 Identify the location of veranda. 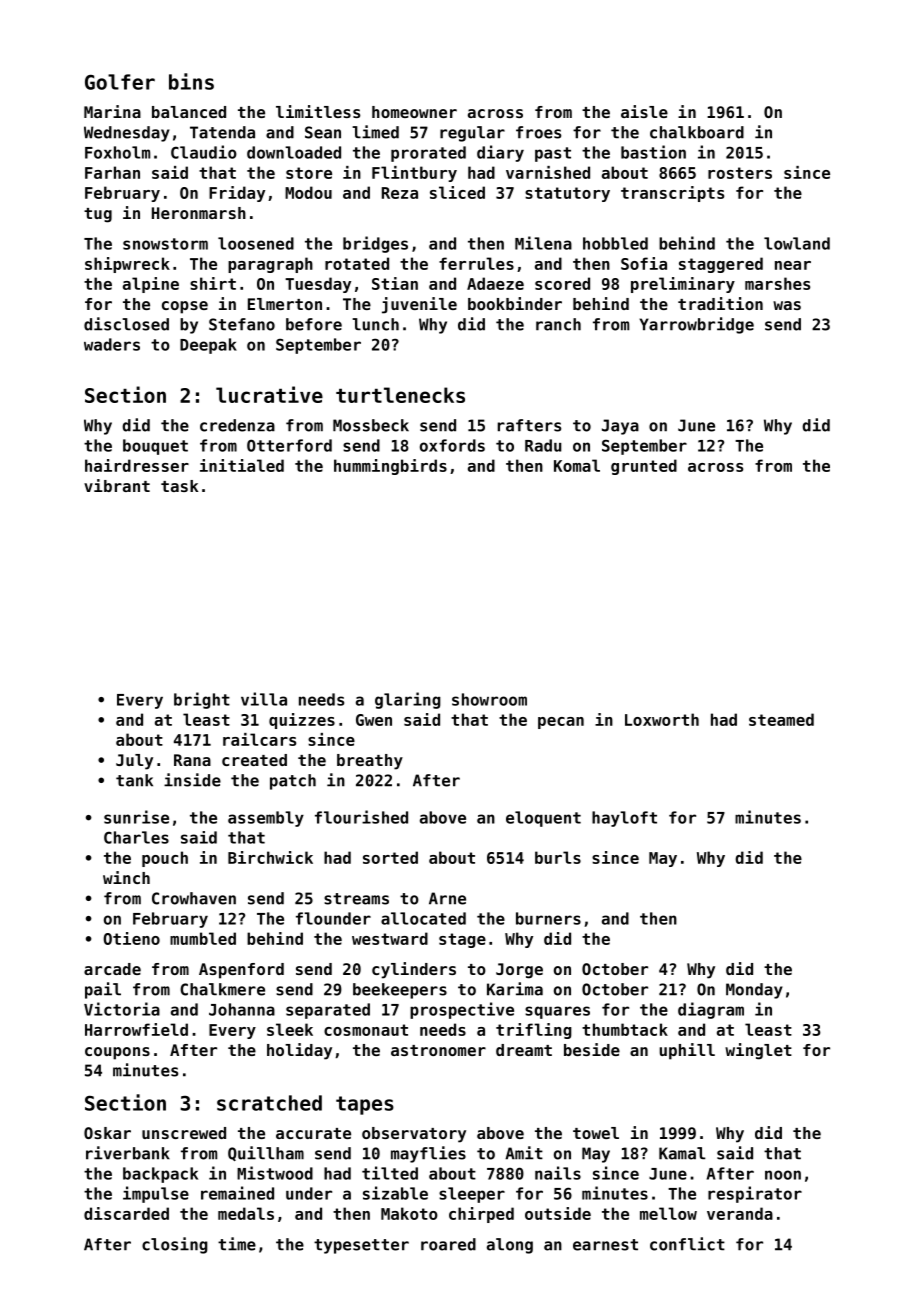
(740, 1213).
